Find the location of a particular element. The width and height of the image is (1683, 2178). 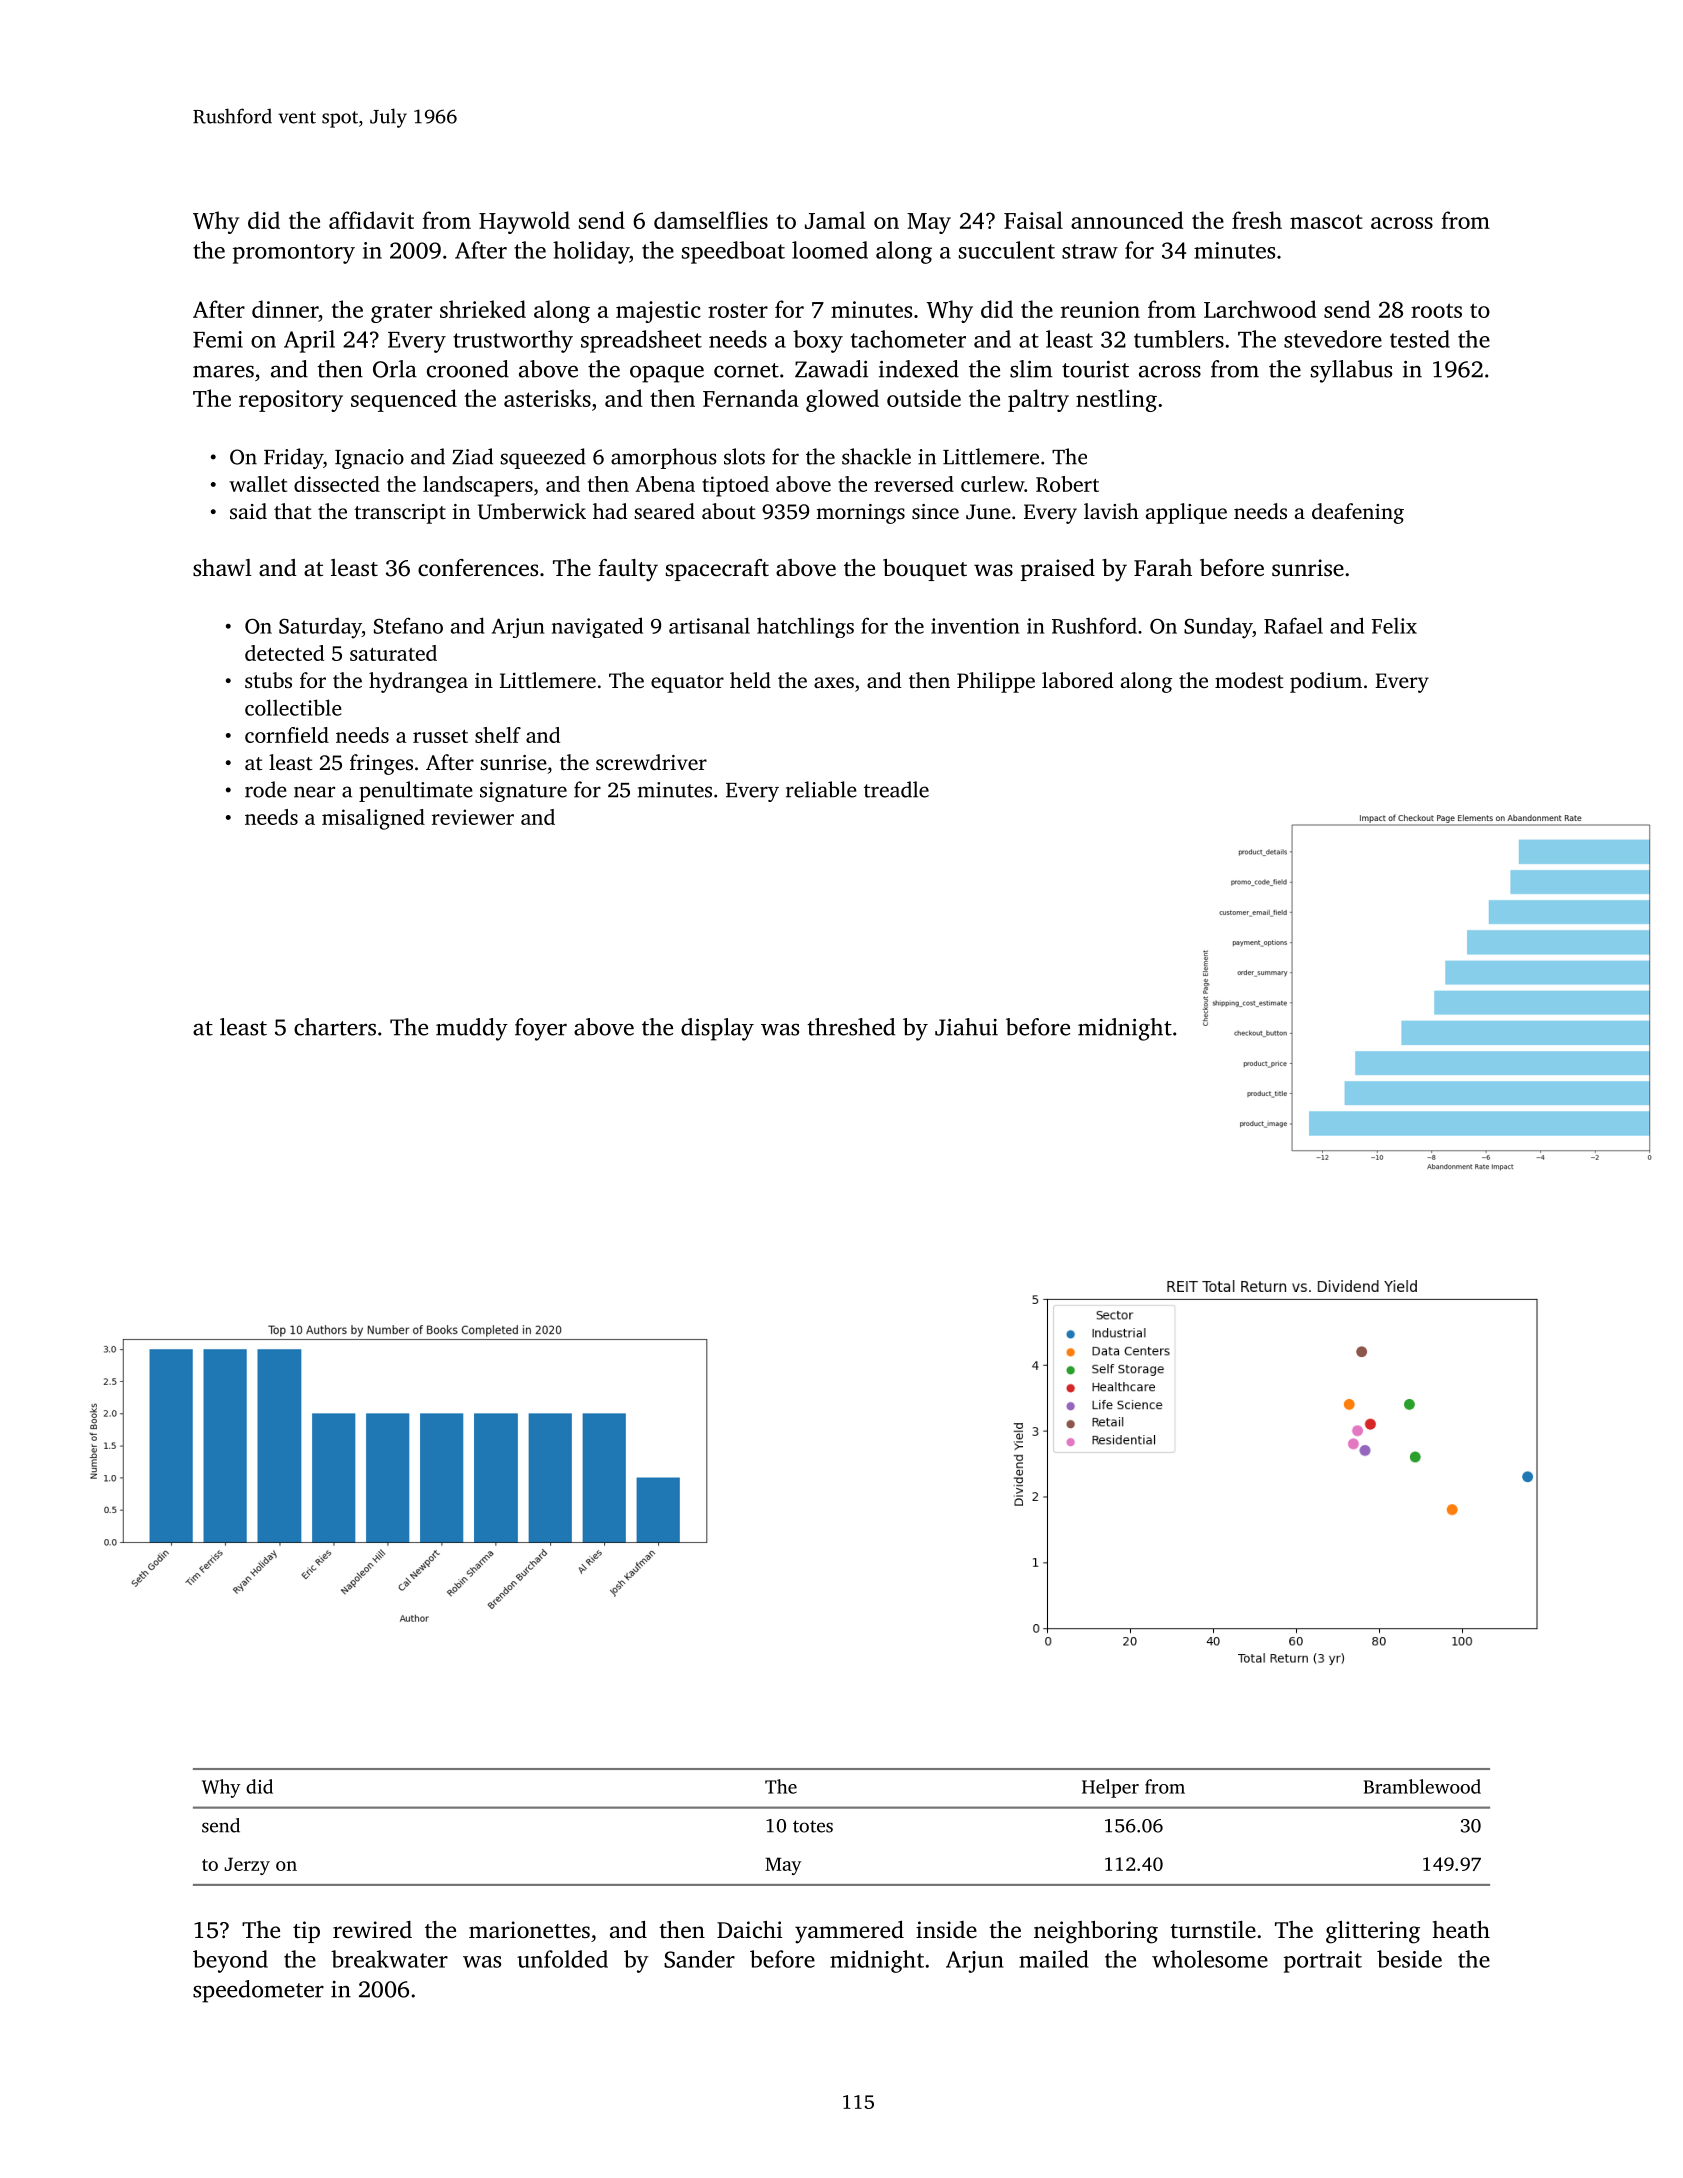

muddy is located at coordinates (472, 1029).
